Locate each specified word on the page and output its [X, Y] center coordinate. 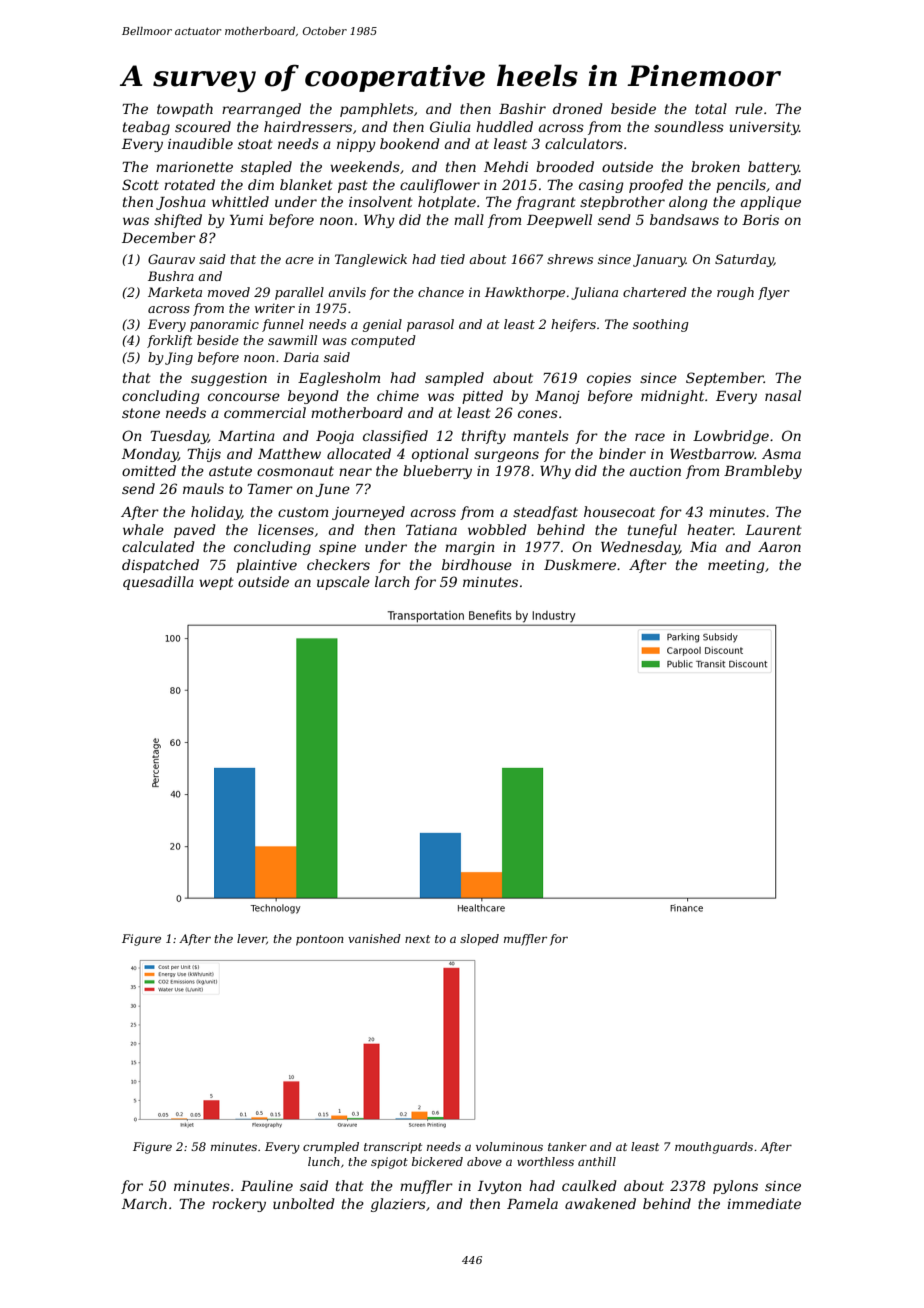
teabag [146, 128]
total [711, 108]
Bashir [522, 108]
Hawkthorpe [525, 293]
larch [392, 581]
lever [252, 939]
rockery [239, 1205]
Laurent [773, 530]
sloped [479, 940]
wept [216, 583]
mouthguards [714, 1148]
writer [275, 308]
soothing [661, 325]
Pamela [532, 1203]
